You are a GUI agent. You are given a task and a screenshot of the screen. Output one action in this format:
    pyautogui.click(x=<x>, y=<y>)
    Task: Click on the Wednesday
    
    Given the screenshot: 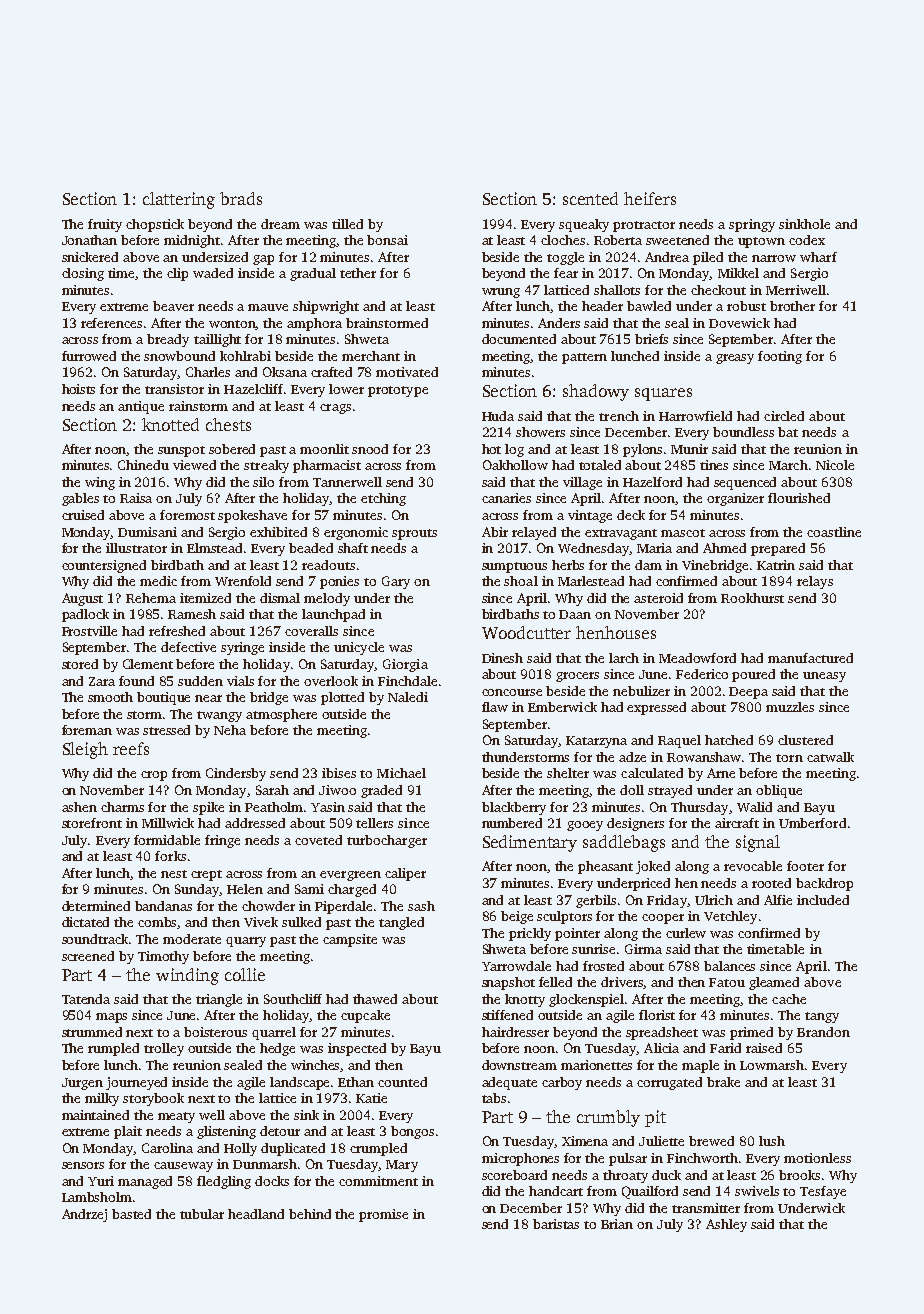 What is the action you would take?
    pyautogui.click(x=593, y=549)
